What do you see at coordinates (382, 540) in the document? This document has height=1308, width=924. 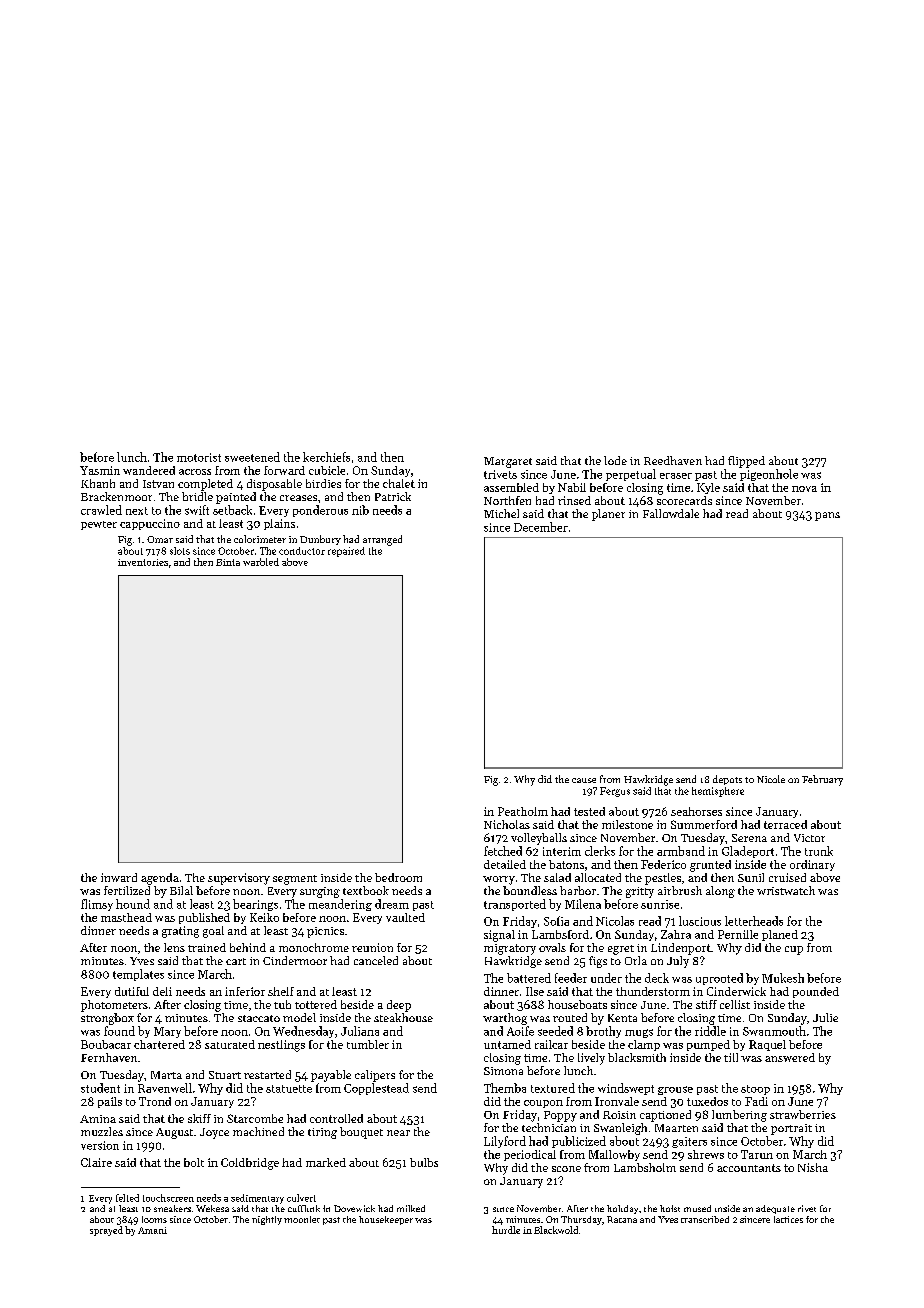 I see `arranged` at bounding box center [382, 540].
